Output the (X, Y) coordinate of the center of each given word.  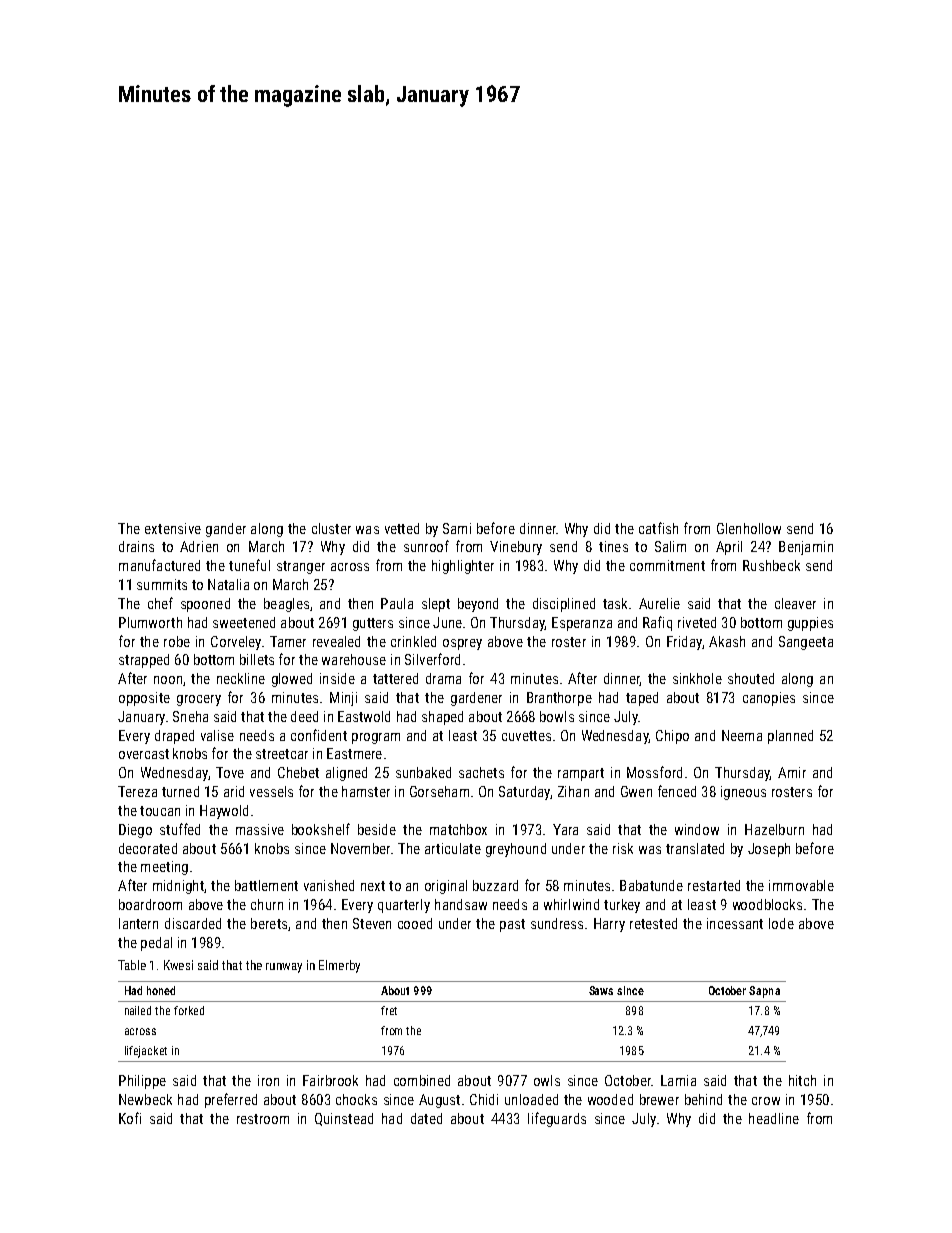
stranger (301, 567)
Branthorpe (559, 699)
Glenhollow (749, 528)
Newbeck (145, 1099)
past (512, 925)
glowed (292, 680)
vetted (402, 528)
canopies (769, 699)
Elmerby (339, 966)
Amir (792, 772)
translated (695, 848)
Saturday (524, 793)
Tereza (137, 791)
